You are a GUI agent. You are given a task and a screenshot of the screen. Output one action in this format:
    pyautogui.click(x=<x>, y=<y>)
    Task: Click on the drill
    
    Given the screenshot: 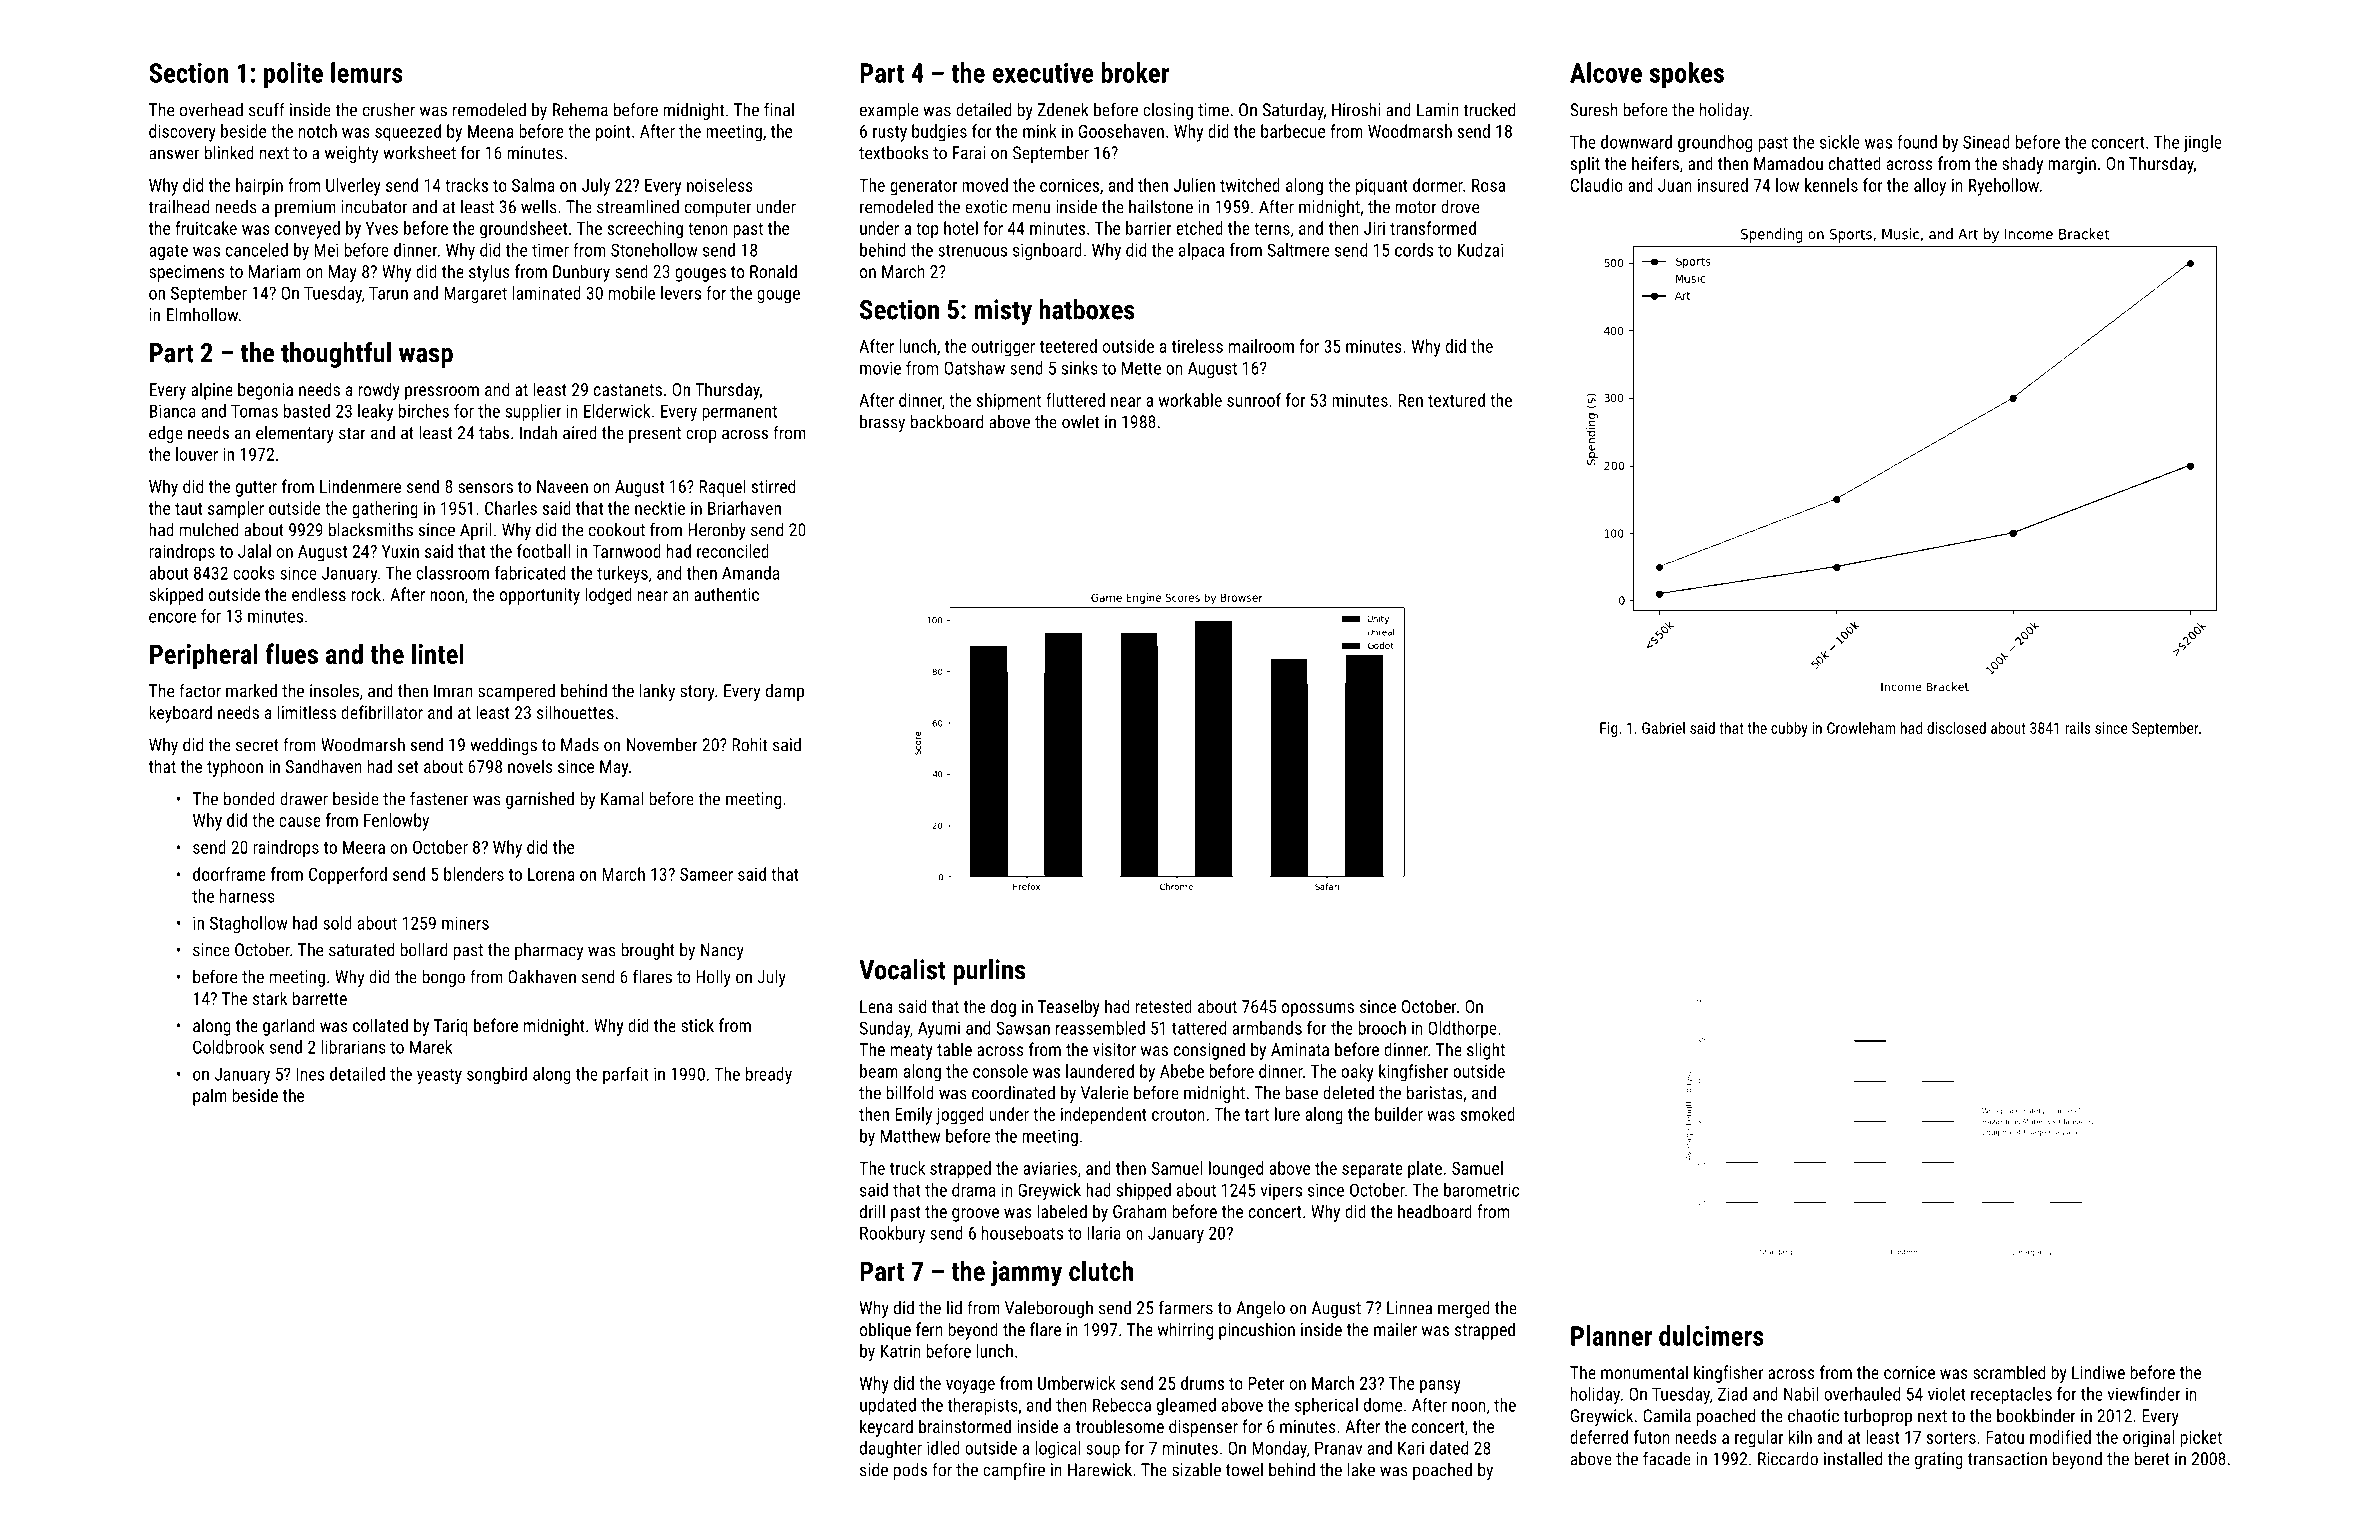 What is the action you would take?
    pyautogui.click(x=872, y=1211)
